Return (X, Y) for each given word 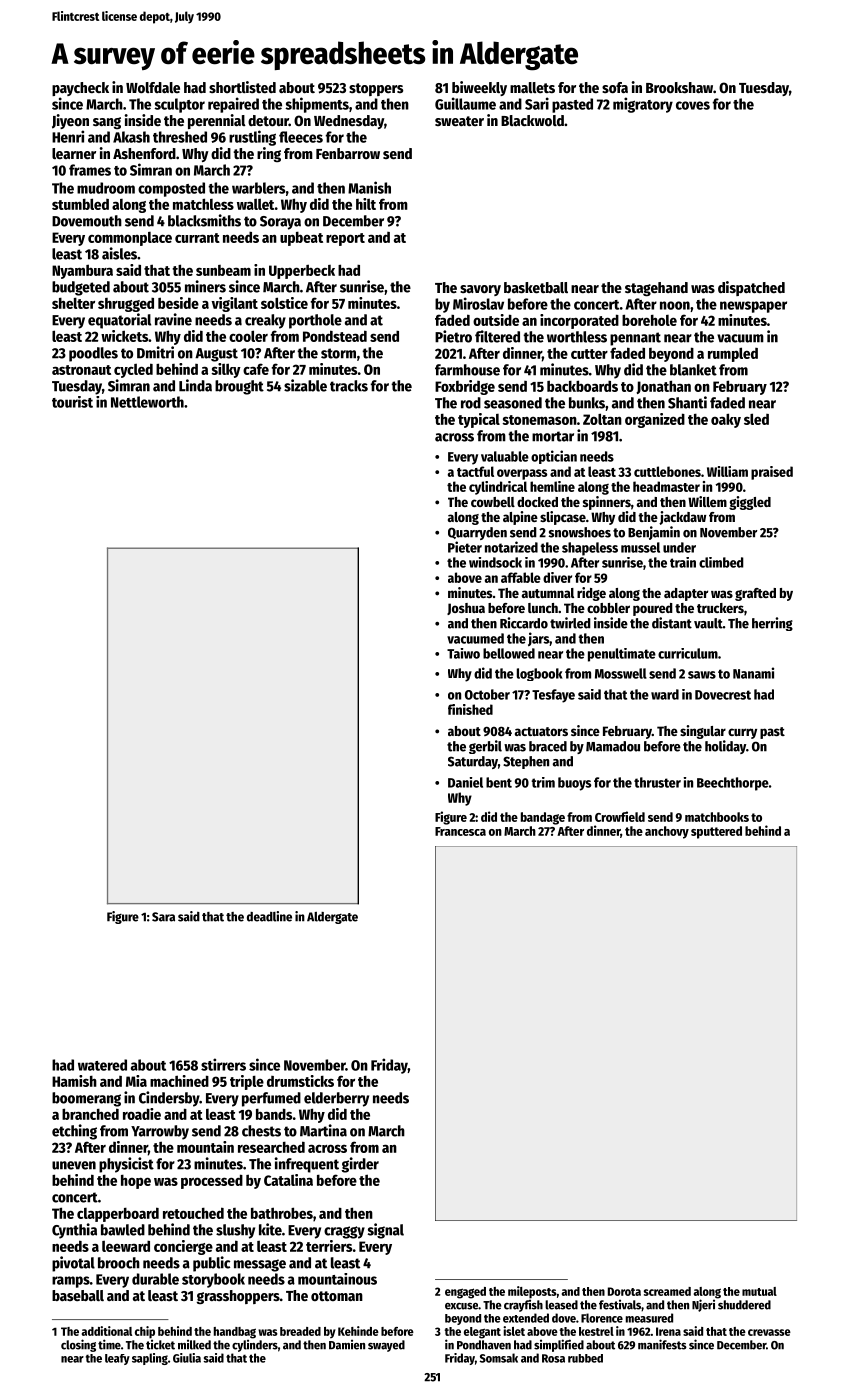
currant (197, 238)
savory (480, 290)
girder (360, 1165)
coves (693, 105)
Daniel (465, 782)
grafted (755, 594)
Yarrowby (160, 1132)
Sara (163, 917)
